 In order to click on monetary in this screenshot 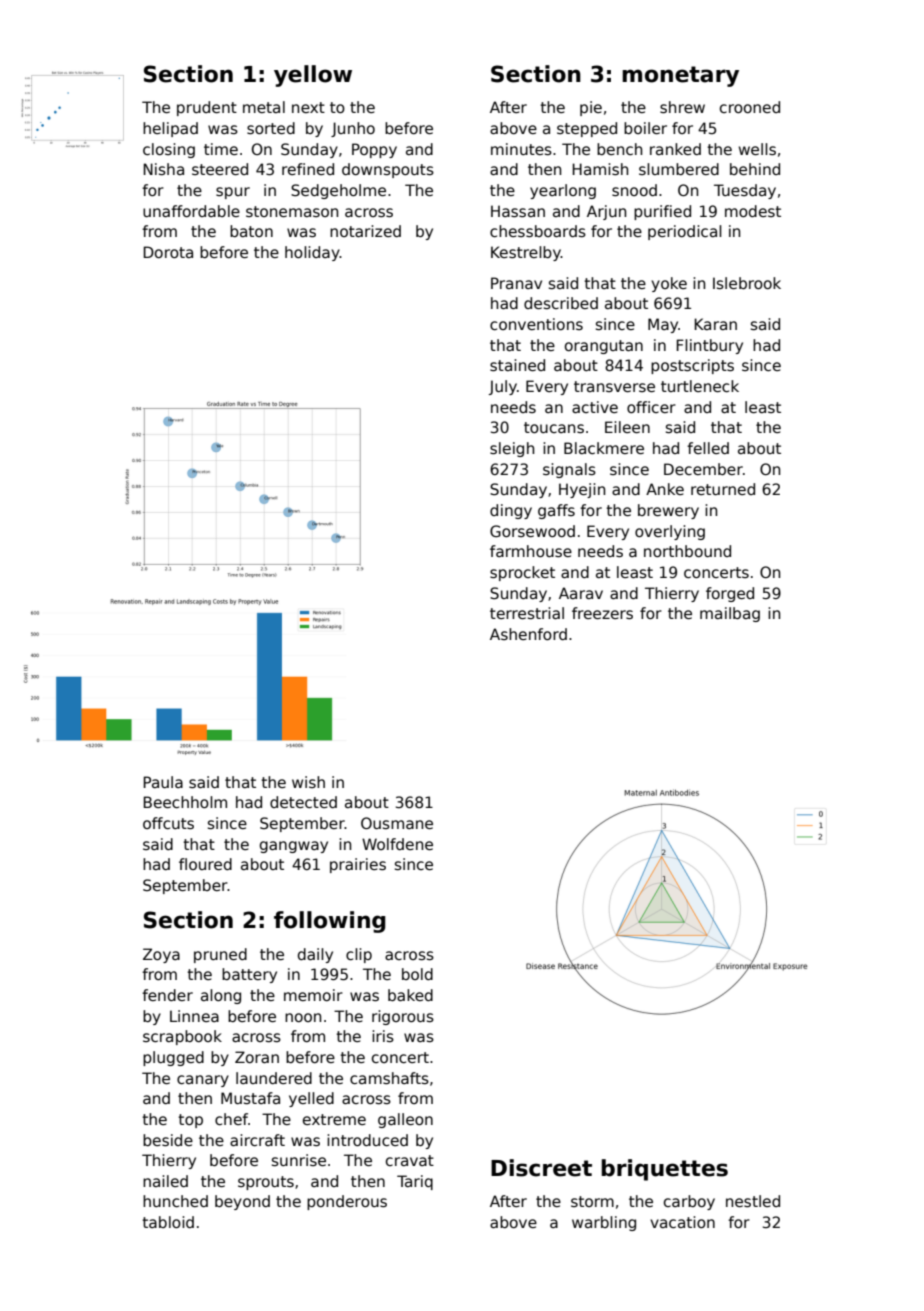, I will do `click(680, 76)`.
